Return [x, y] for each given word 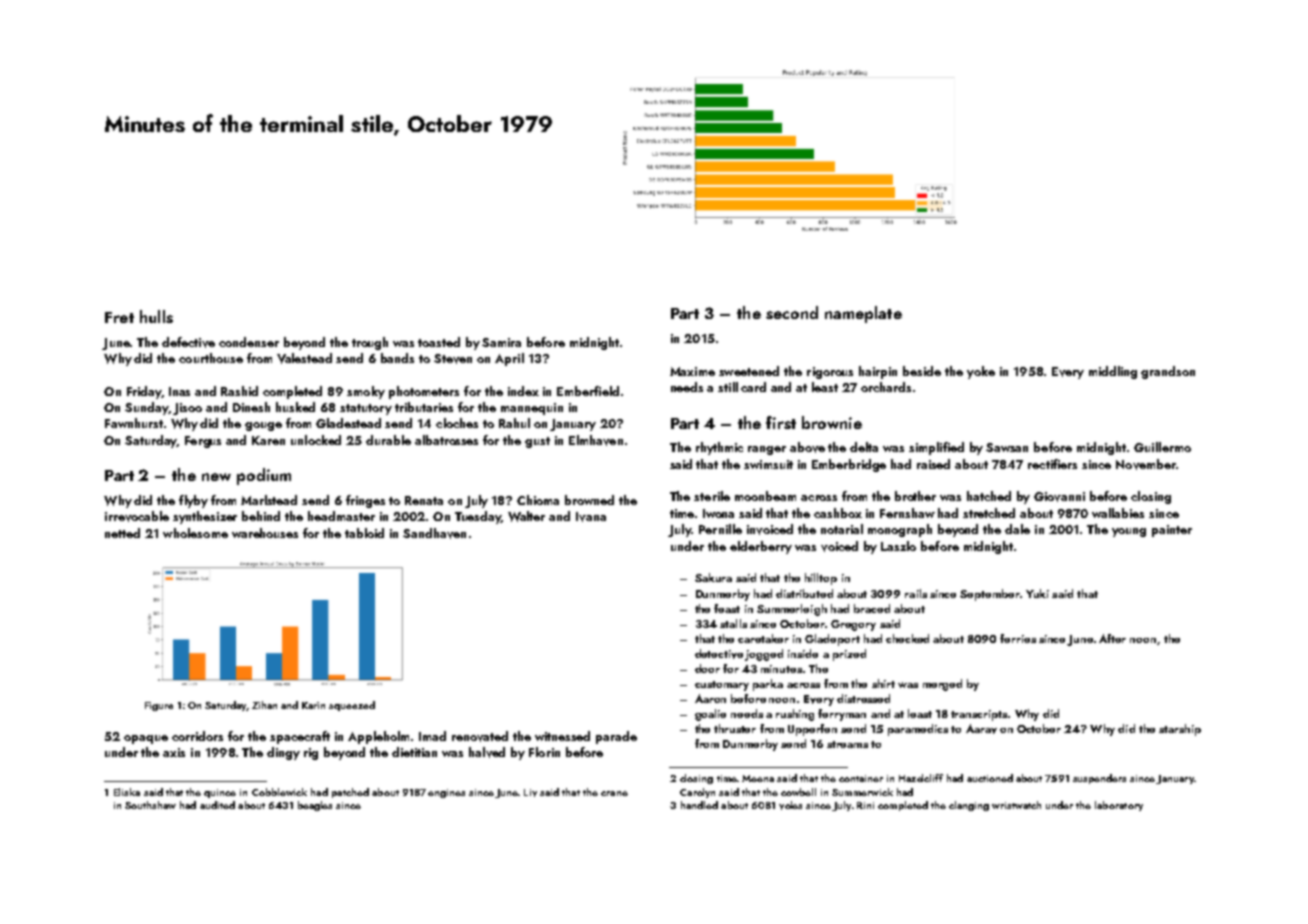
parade [616, 737]
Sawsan [1007, 447]
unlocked [316, 440]
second [792, 312]
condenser [249, 342]
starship [1180, 730]
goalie [710, 715]
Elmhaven [596, 440]
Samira [501, 342]
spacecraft [300, 737]
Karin [313, 705]
